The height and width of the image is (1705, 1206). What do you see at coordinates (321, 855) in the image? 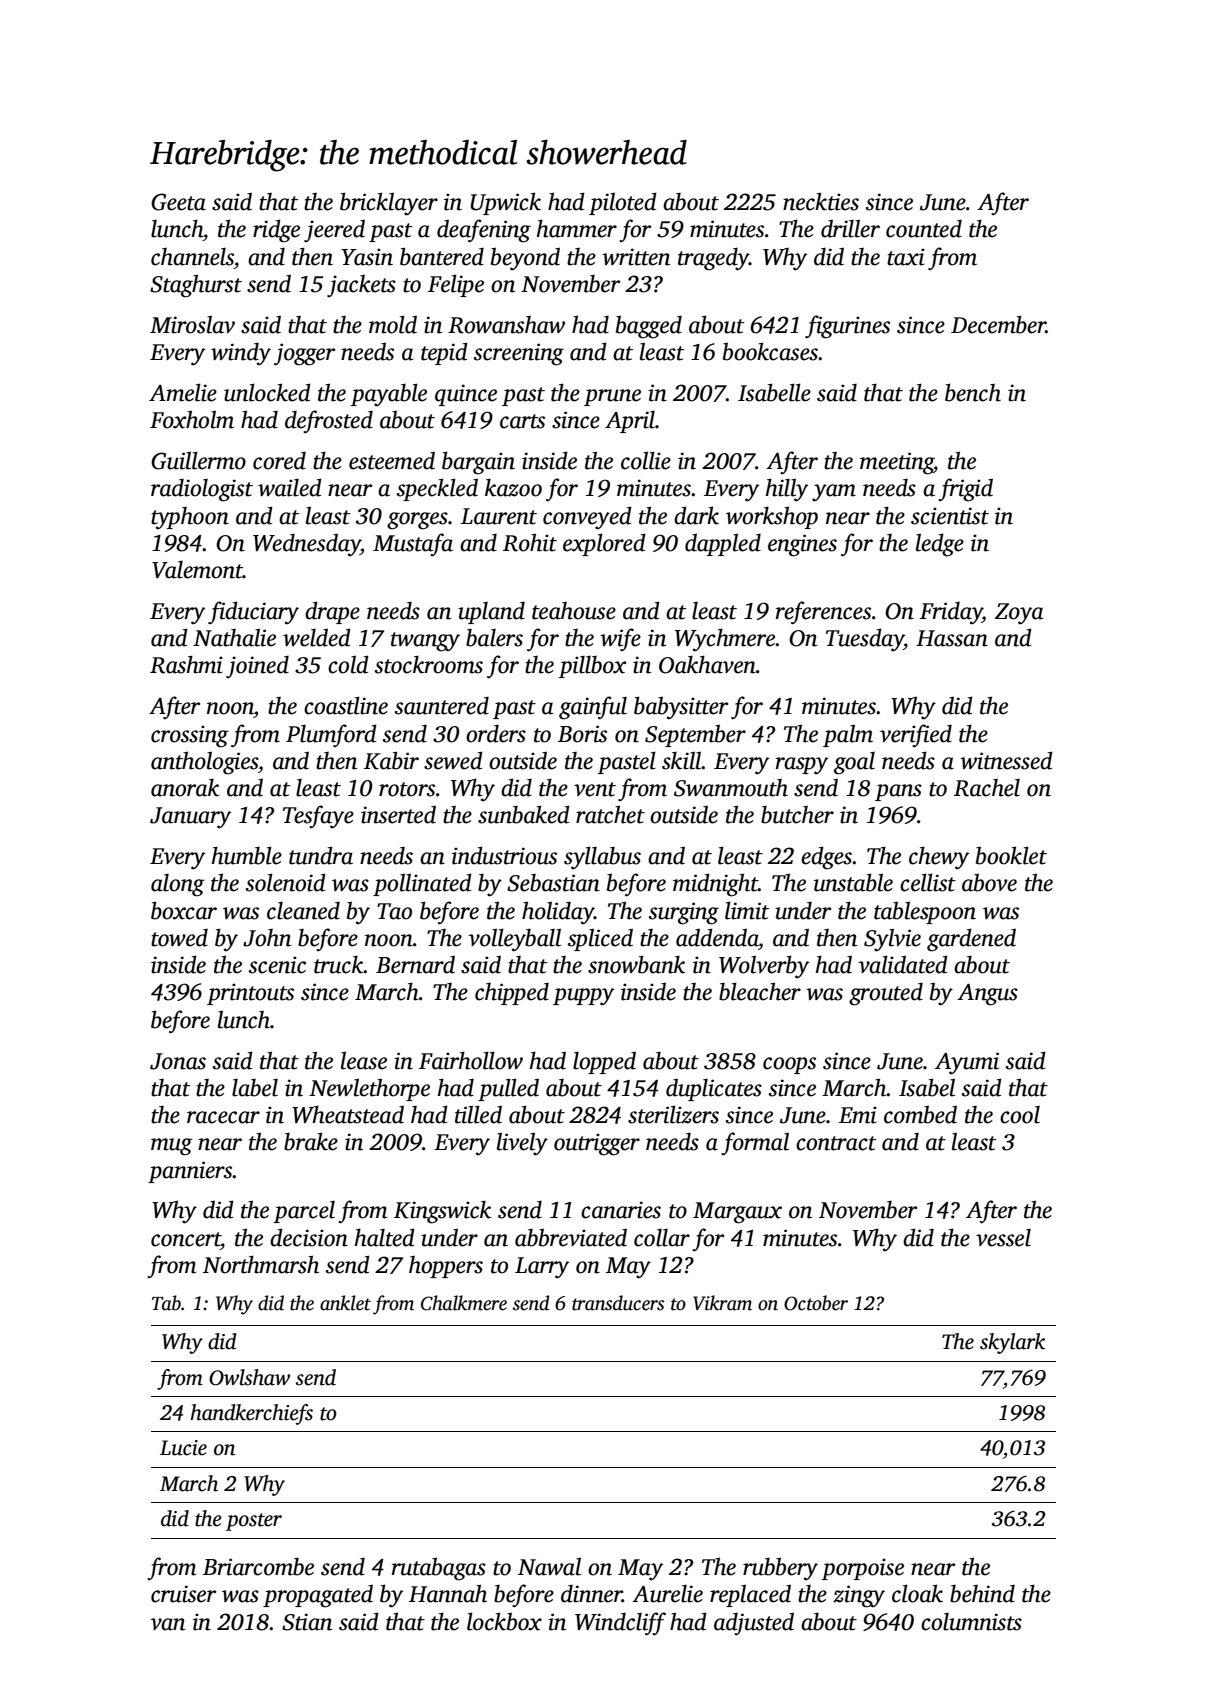
I see `tundra` at bounding box center [321, 855].
